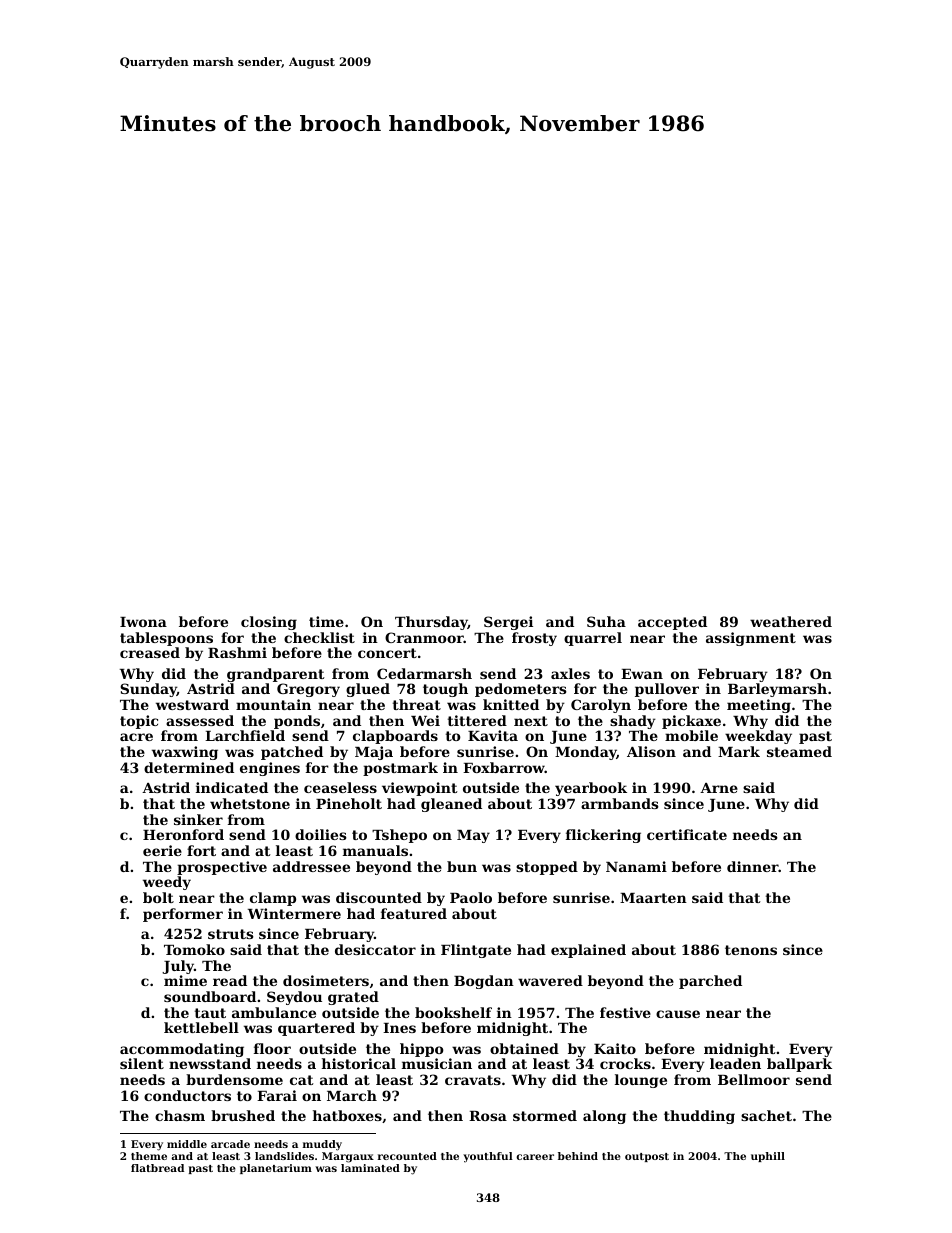  I want to click on pickaxe, so click(691, 722).
